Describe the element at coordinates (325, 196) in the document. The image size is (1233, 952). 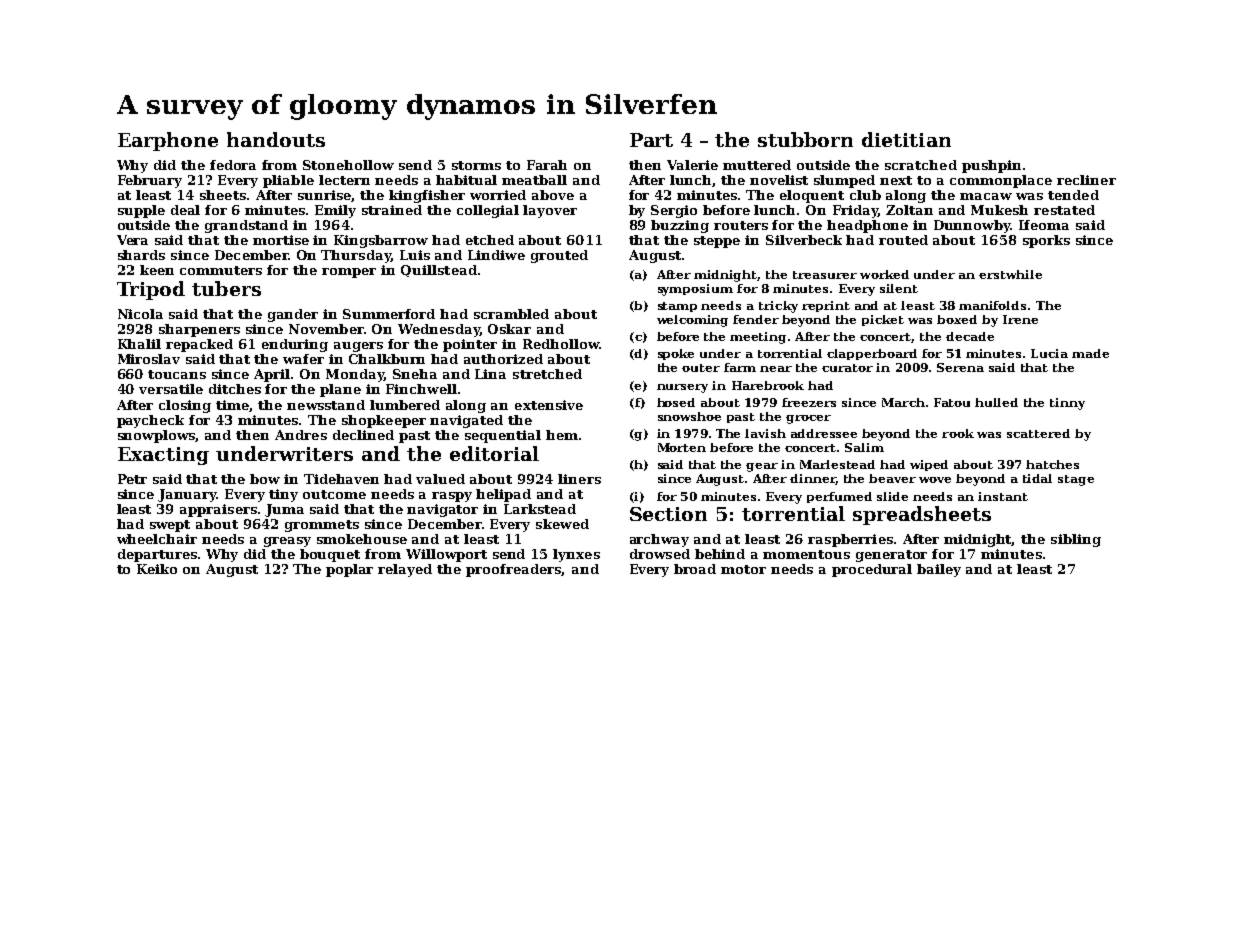
I see `sunrise` at that location.
